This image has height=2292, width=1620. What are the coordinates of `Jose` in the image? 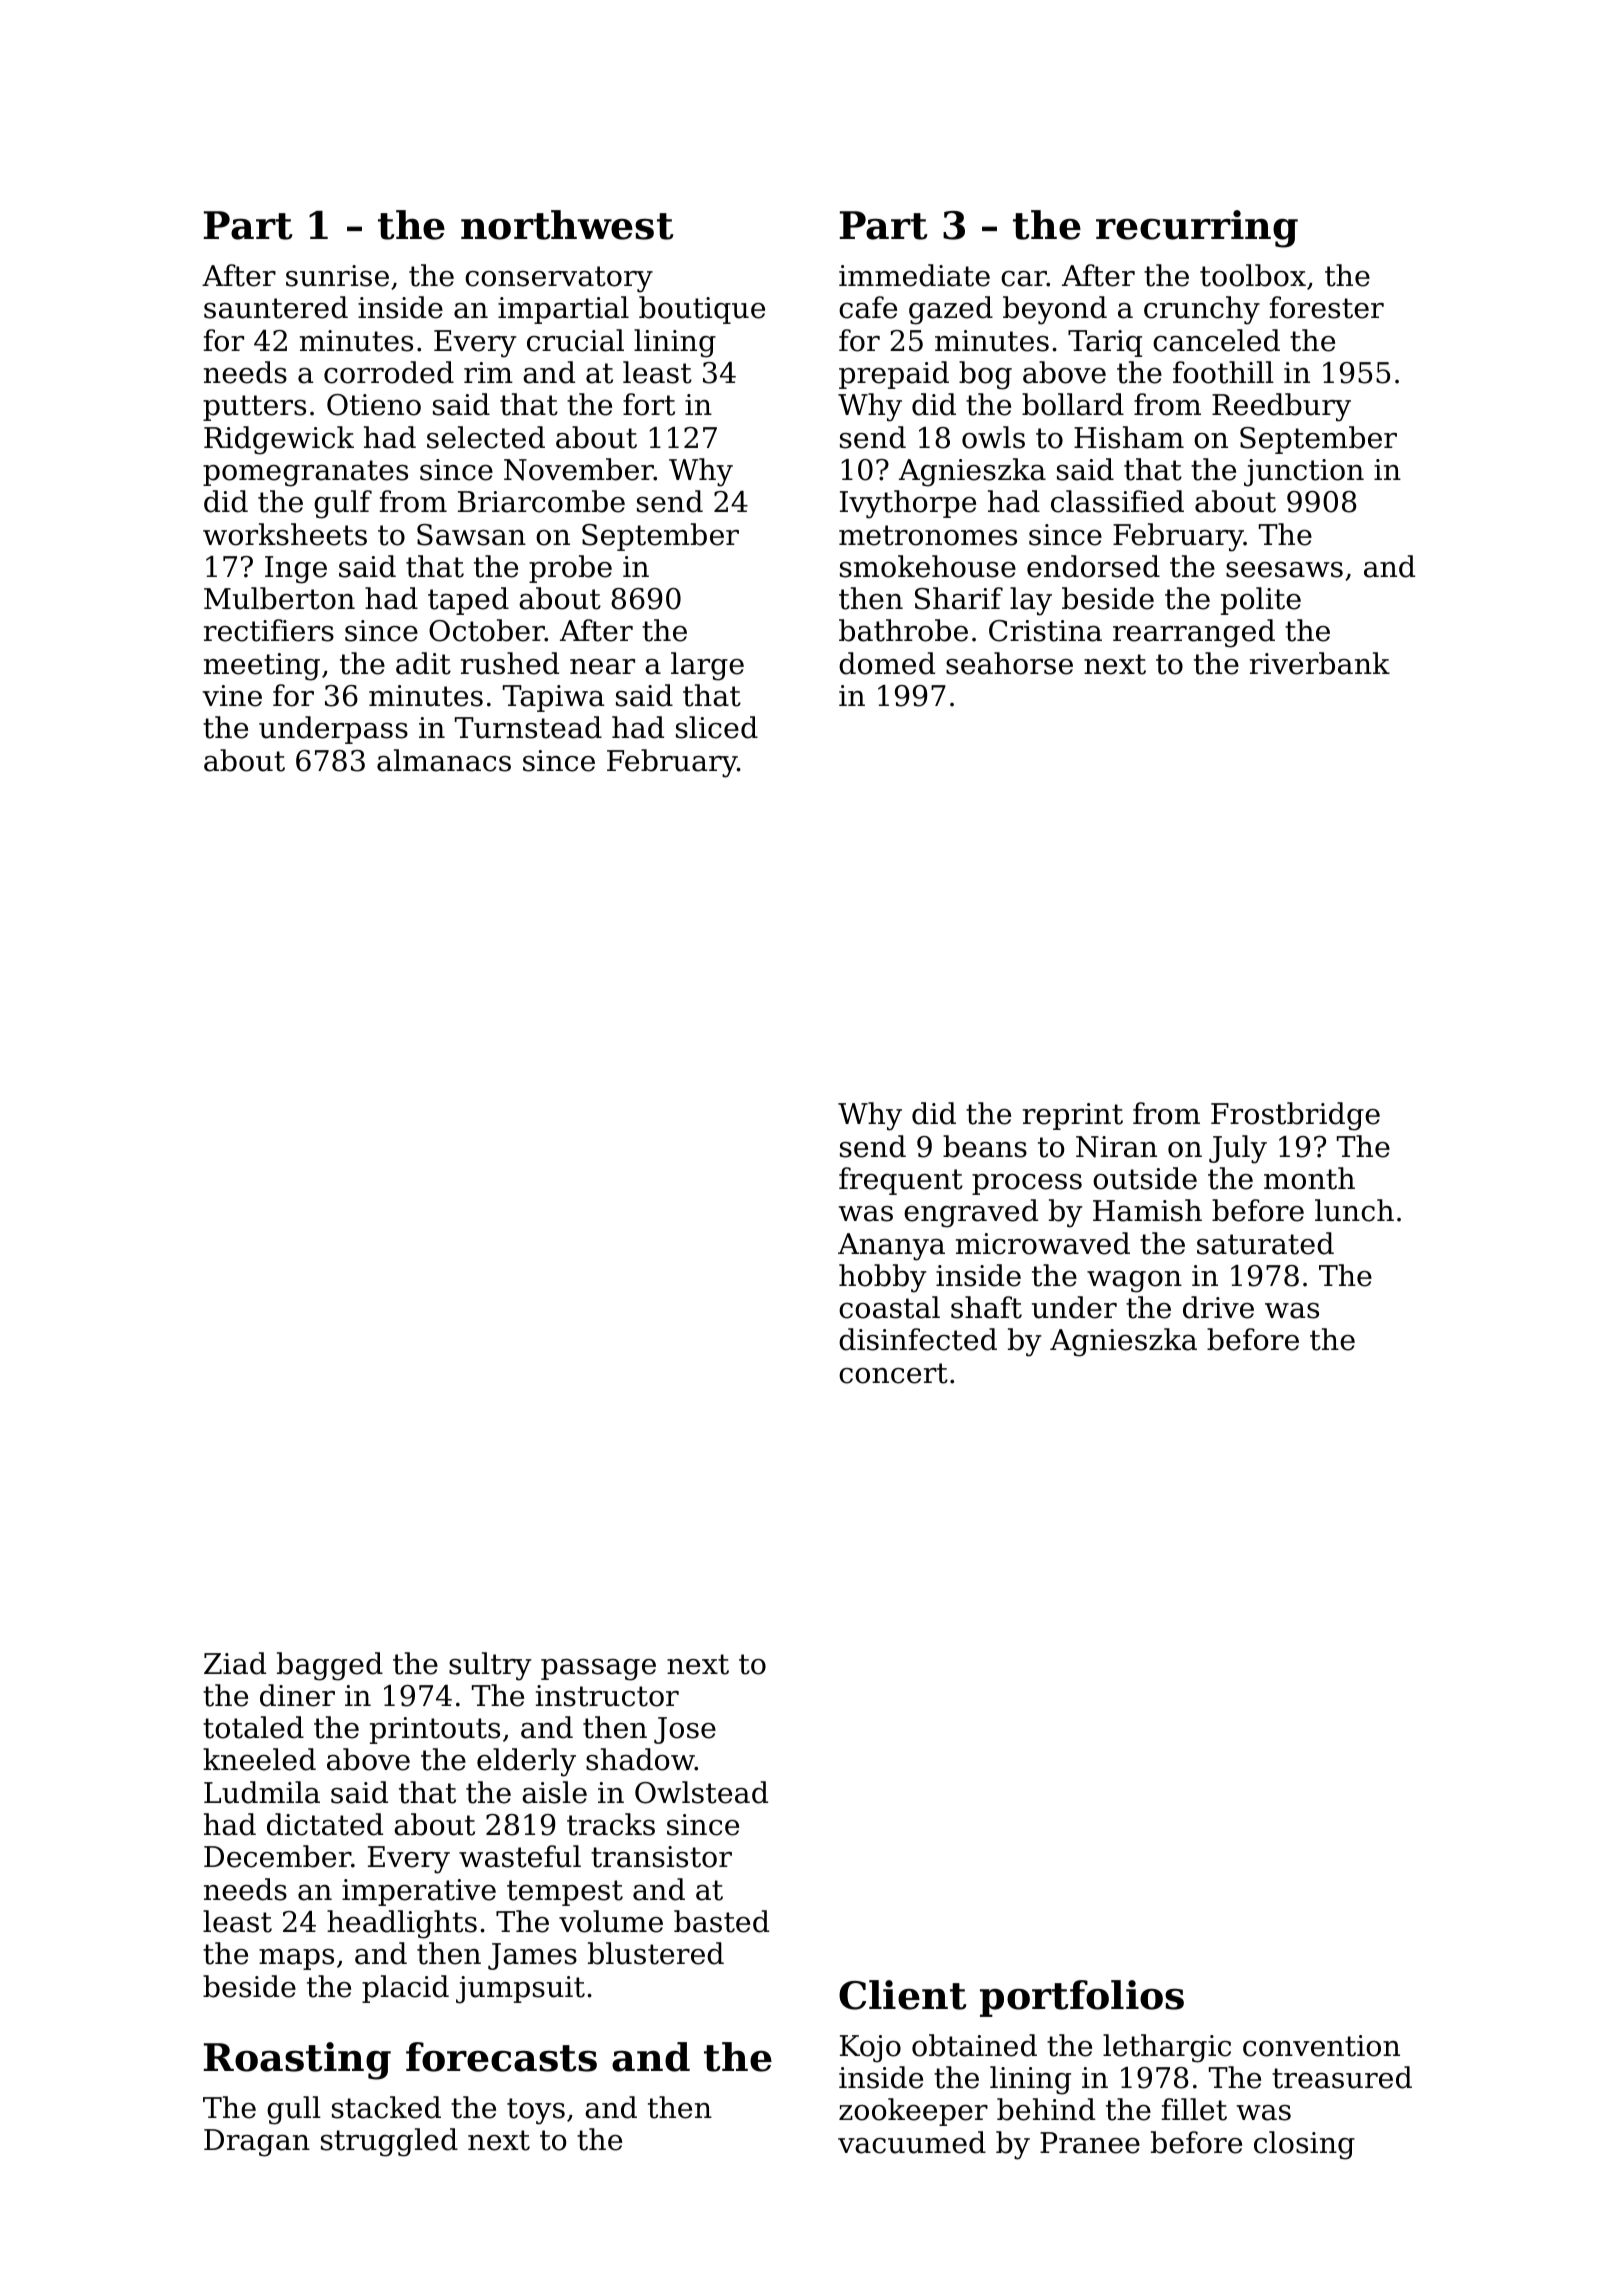 It's located at (685, 1730).
